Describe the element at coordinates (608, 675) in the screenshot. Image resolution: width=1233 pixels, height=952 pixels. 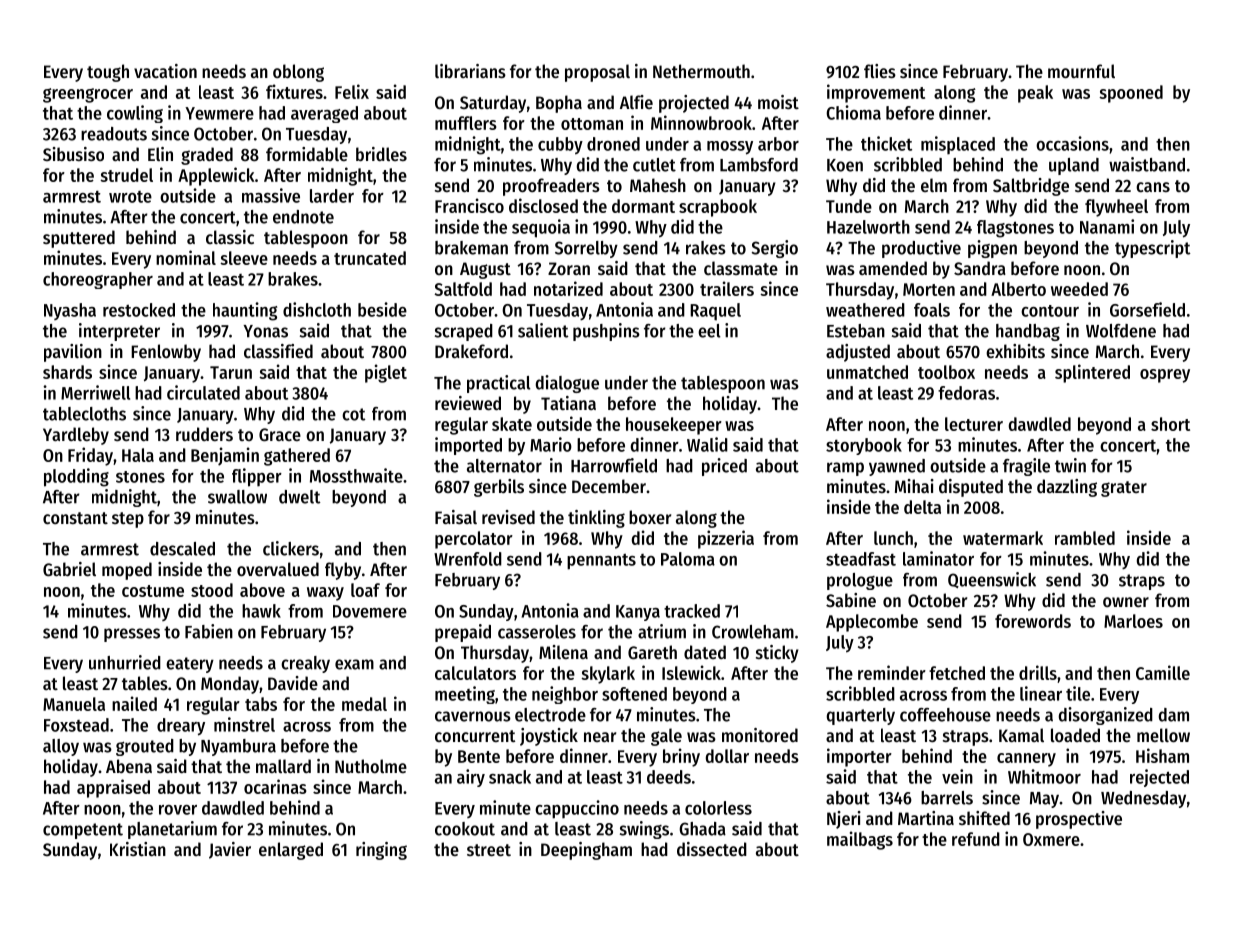
I see `skylark` at that location.
